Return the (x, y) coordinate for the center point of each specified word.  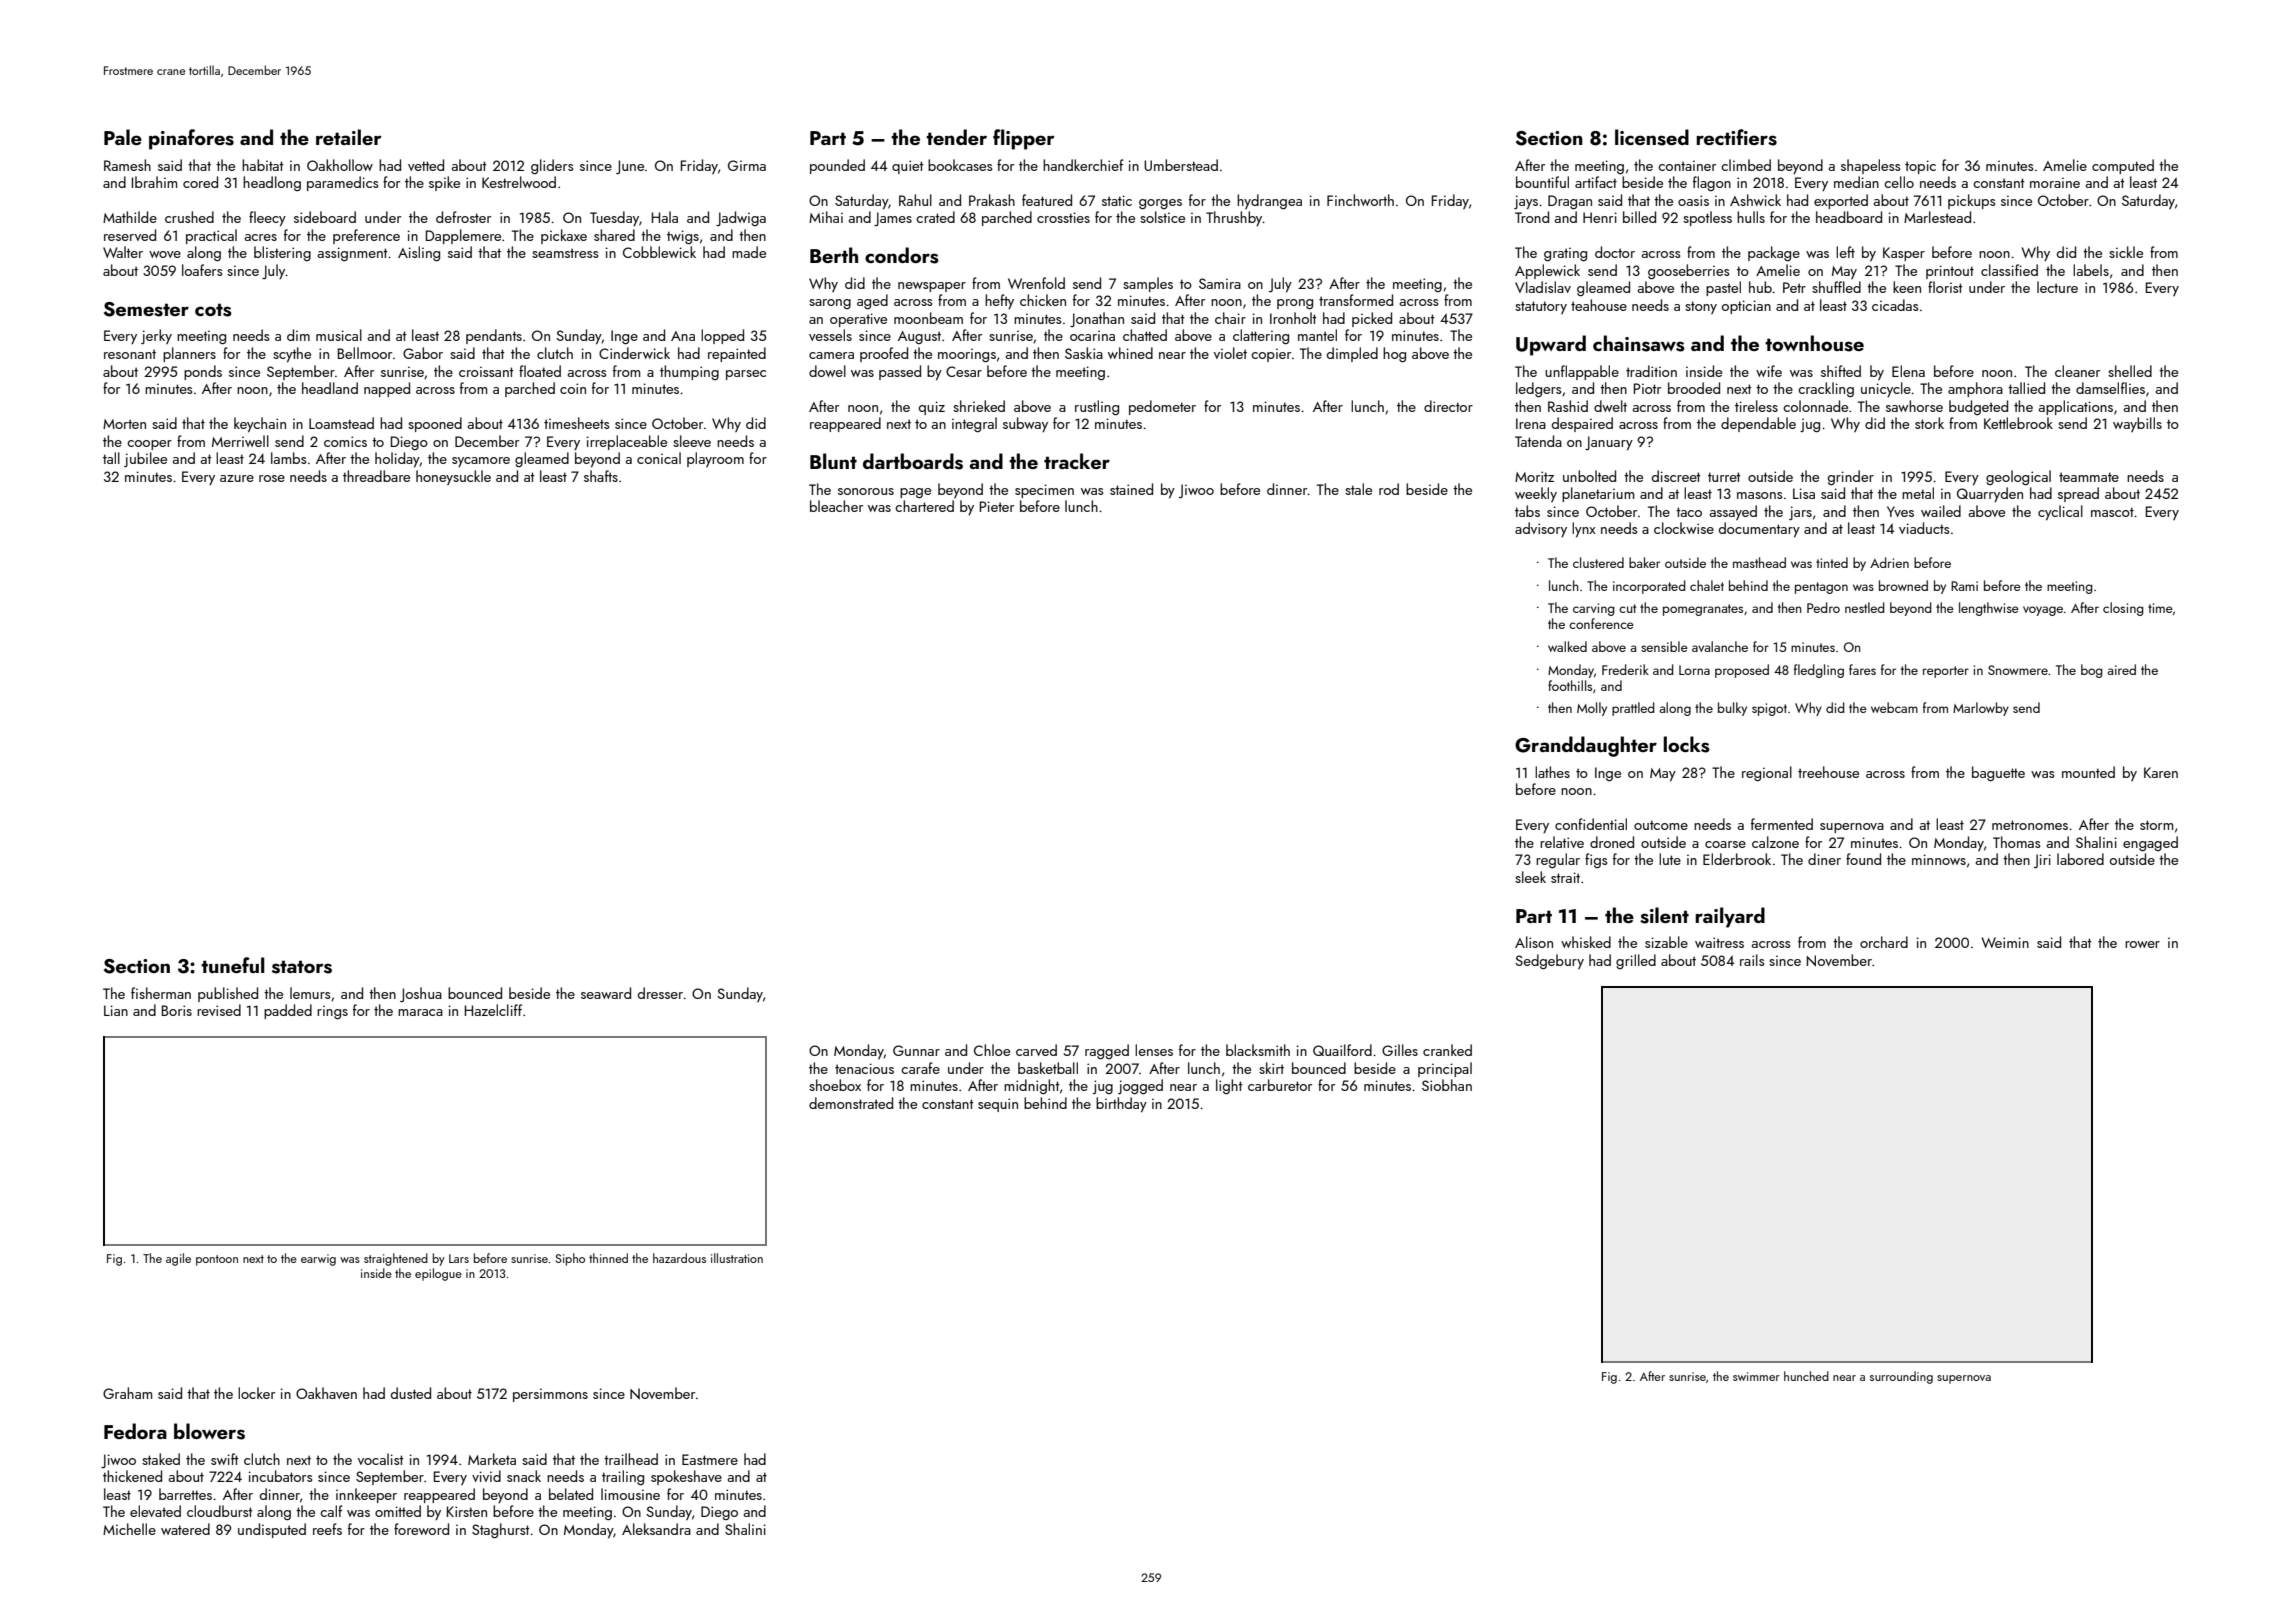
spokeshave (686, 1477)
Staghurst (501, 1530)
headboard (1849, 217)
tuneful (233, 965)
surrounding (1901, 1377)
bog (2092, 671)
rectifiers (1736, 137)
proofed (884, 354)
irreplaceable (627, 442)
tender (956, 137)
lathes (1552, 772)
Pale (123, 137)
